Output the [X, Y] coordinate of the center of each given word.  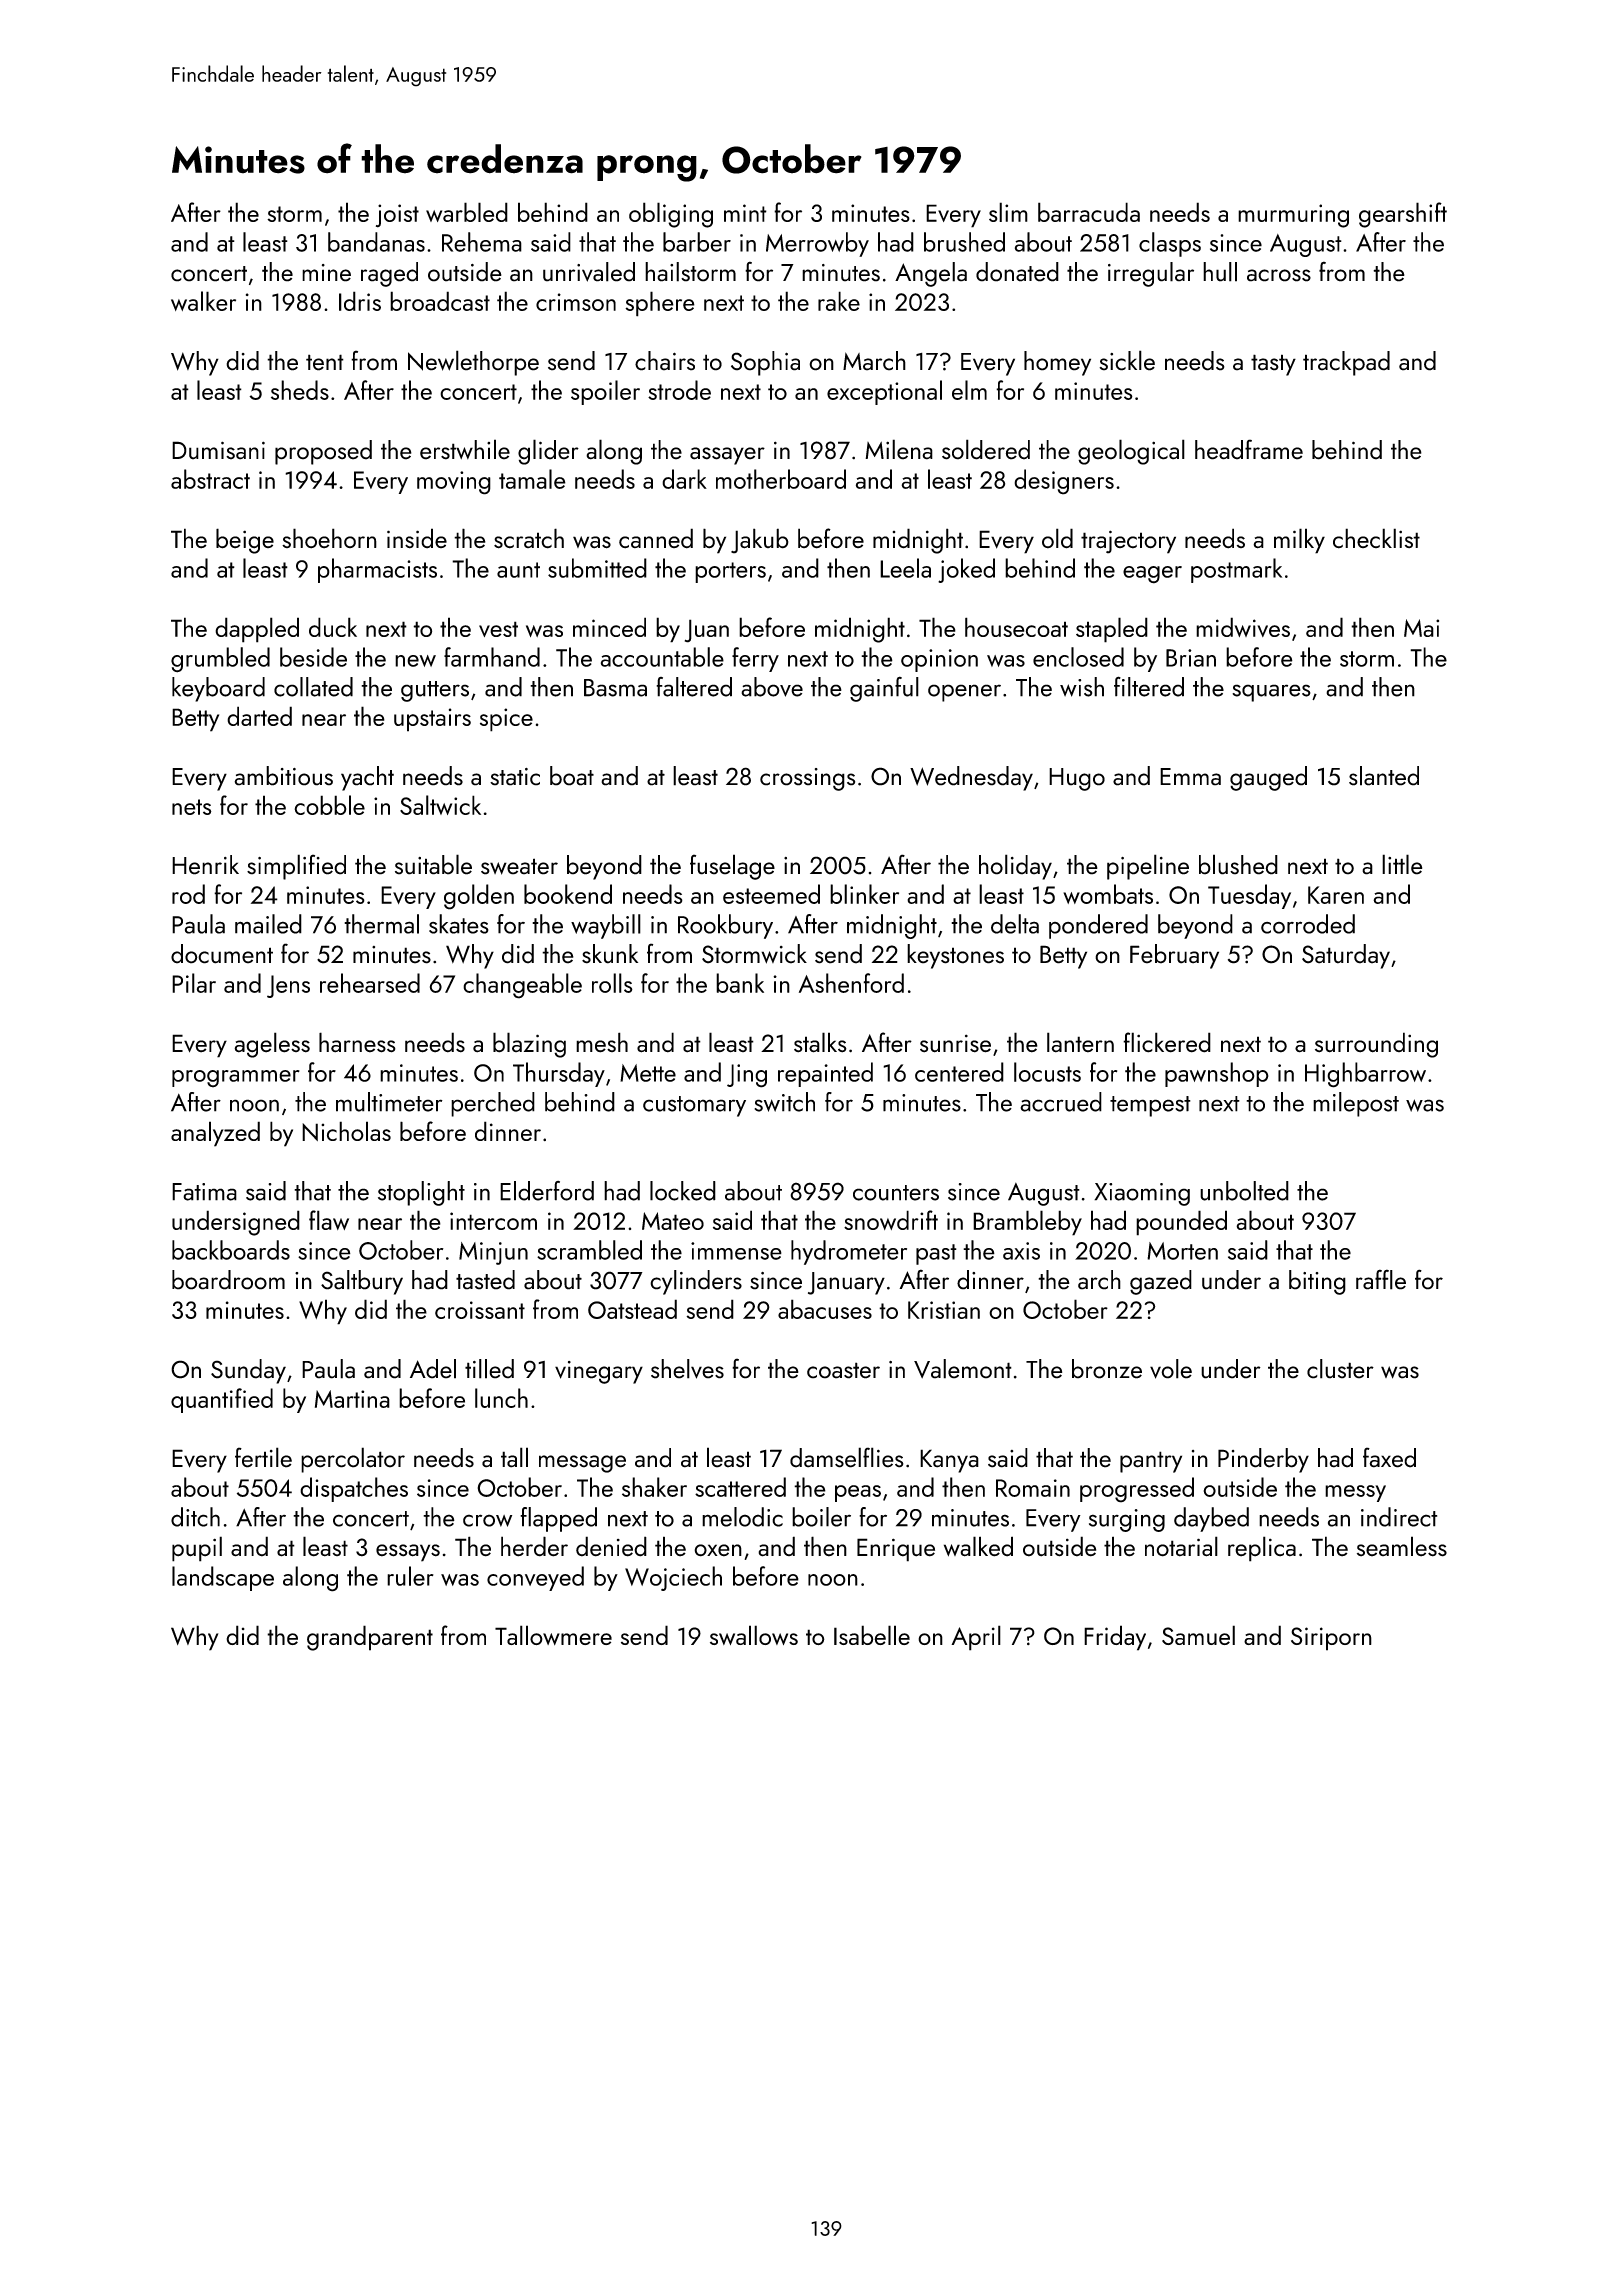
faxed [1389, 1457]
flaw [329, 1220]
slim [1008, 212]
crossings [807, 779]
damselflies [847, 1457]
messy [1355, 1493]
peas [858, 1493]
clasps [1170, 244]
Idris [360, 301]
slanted [1384, 776]
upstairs [432, 720]
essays [408, 1553]
